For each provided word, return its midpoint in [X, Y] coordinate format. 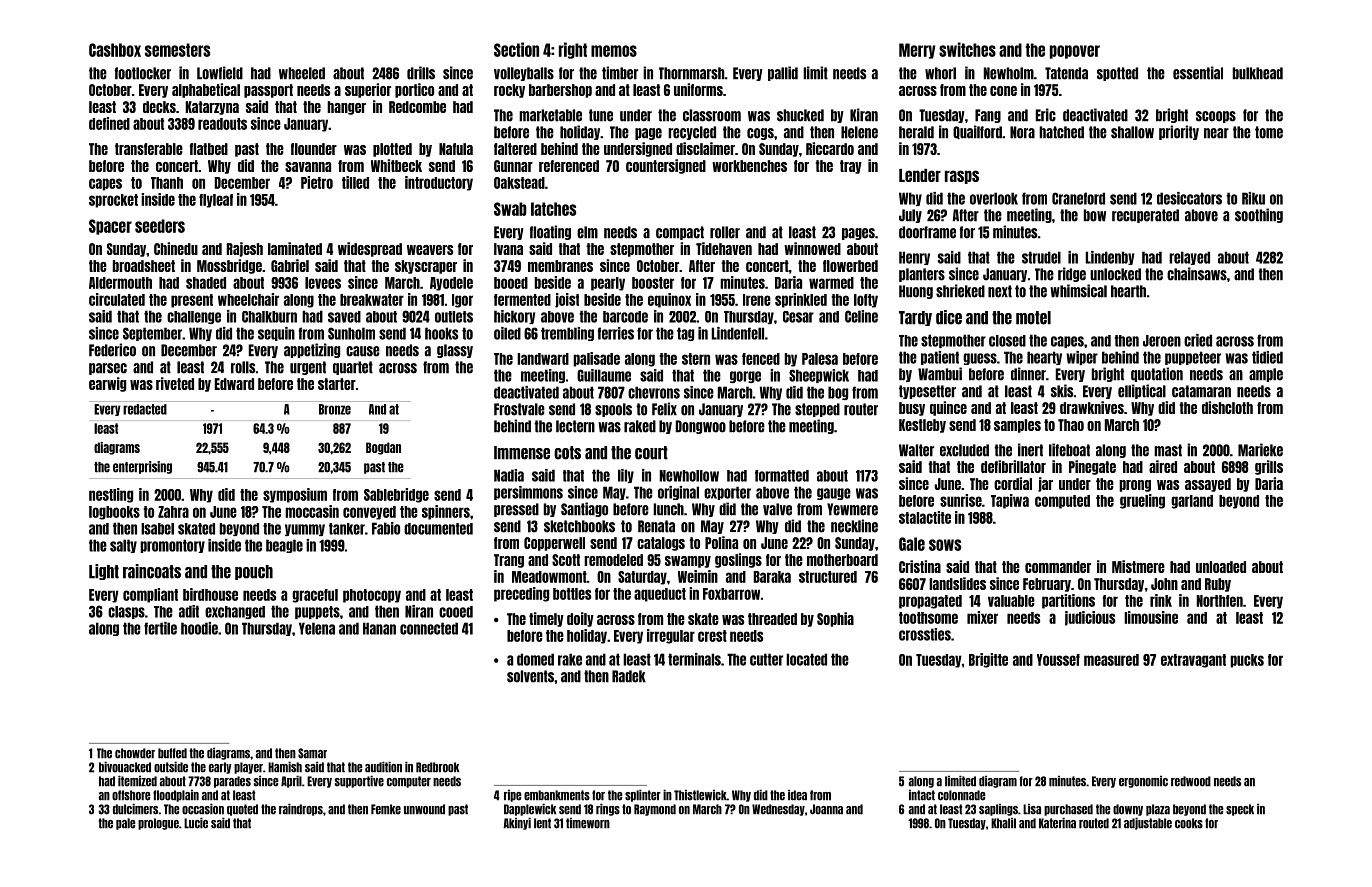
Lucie [196, 823]
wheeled [302, 73]
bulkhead [1258, 73]
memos [614, 51]
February [1047, 585]
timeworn [588, 823]
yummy [305, 530]
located [806, 659]
